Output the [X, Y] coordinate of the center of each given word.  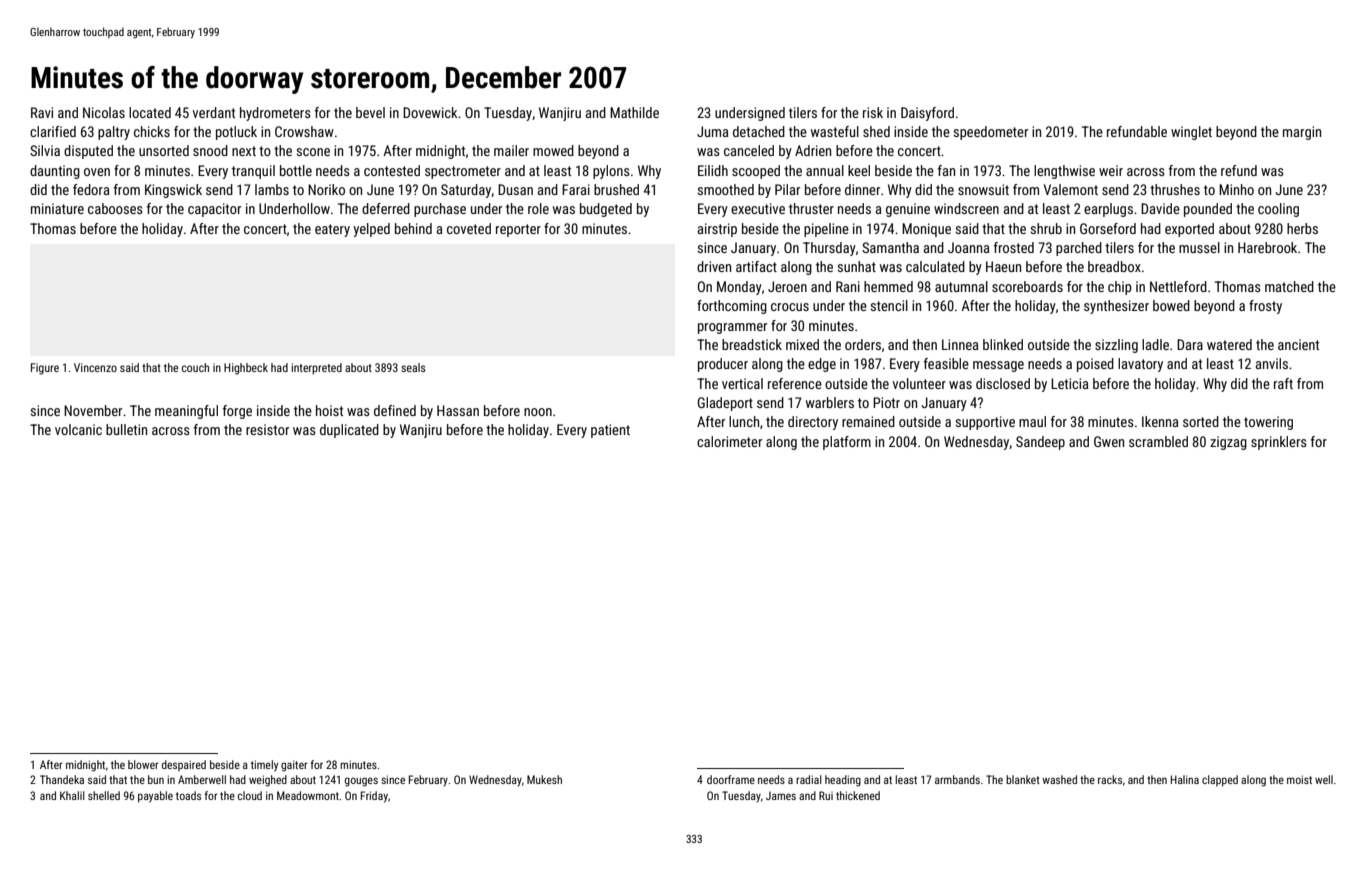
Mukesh [544, 779]
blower [143, 764]
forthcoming [732, 307]
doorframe [731, 779]
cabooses [115, 208]
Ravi [42, 112]
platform [847, 443]
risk [873, 112]
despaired [184, 765]
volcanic [78, 429]
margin [1302, 133]
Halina [1185, 779]
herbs [1302, 228]
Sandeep [1040, 443]
